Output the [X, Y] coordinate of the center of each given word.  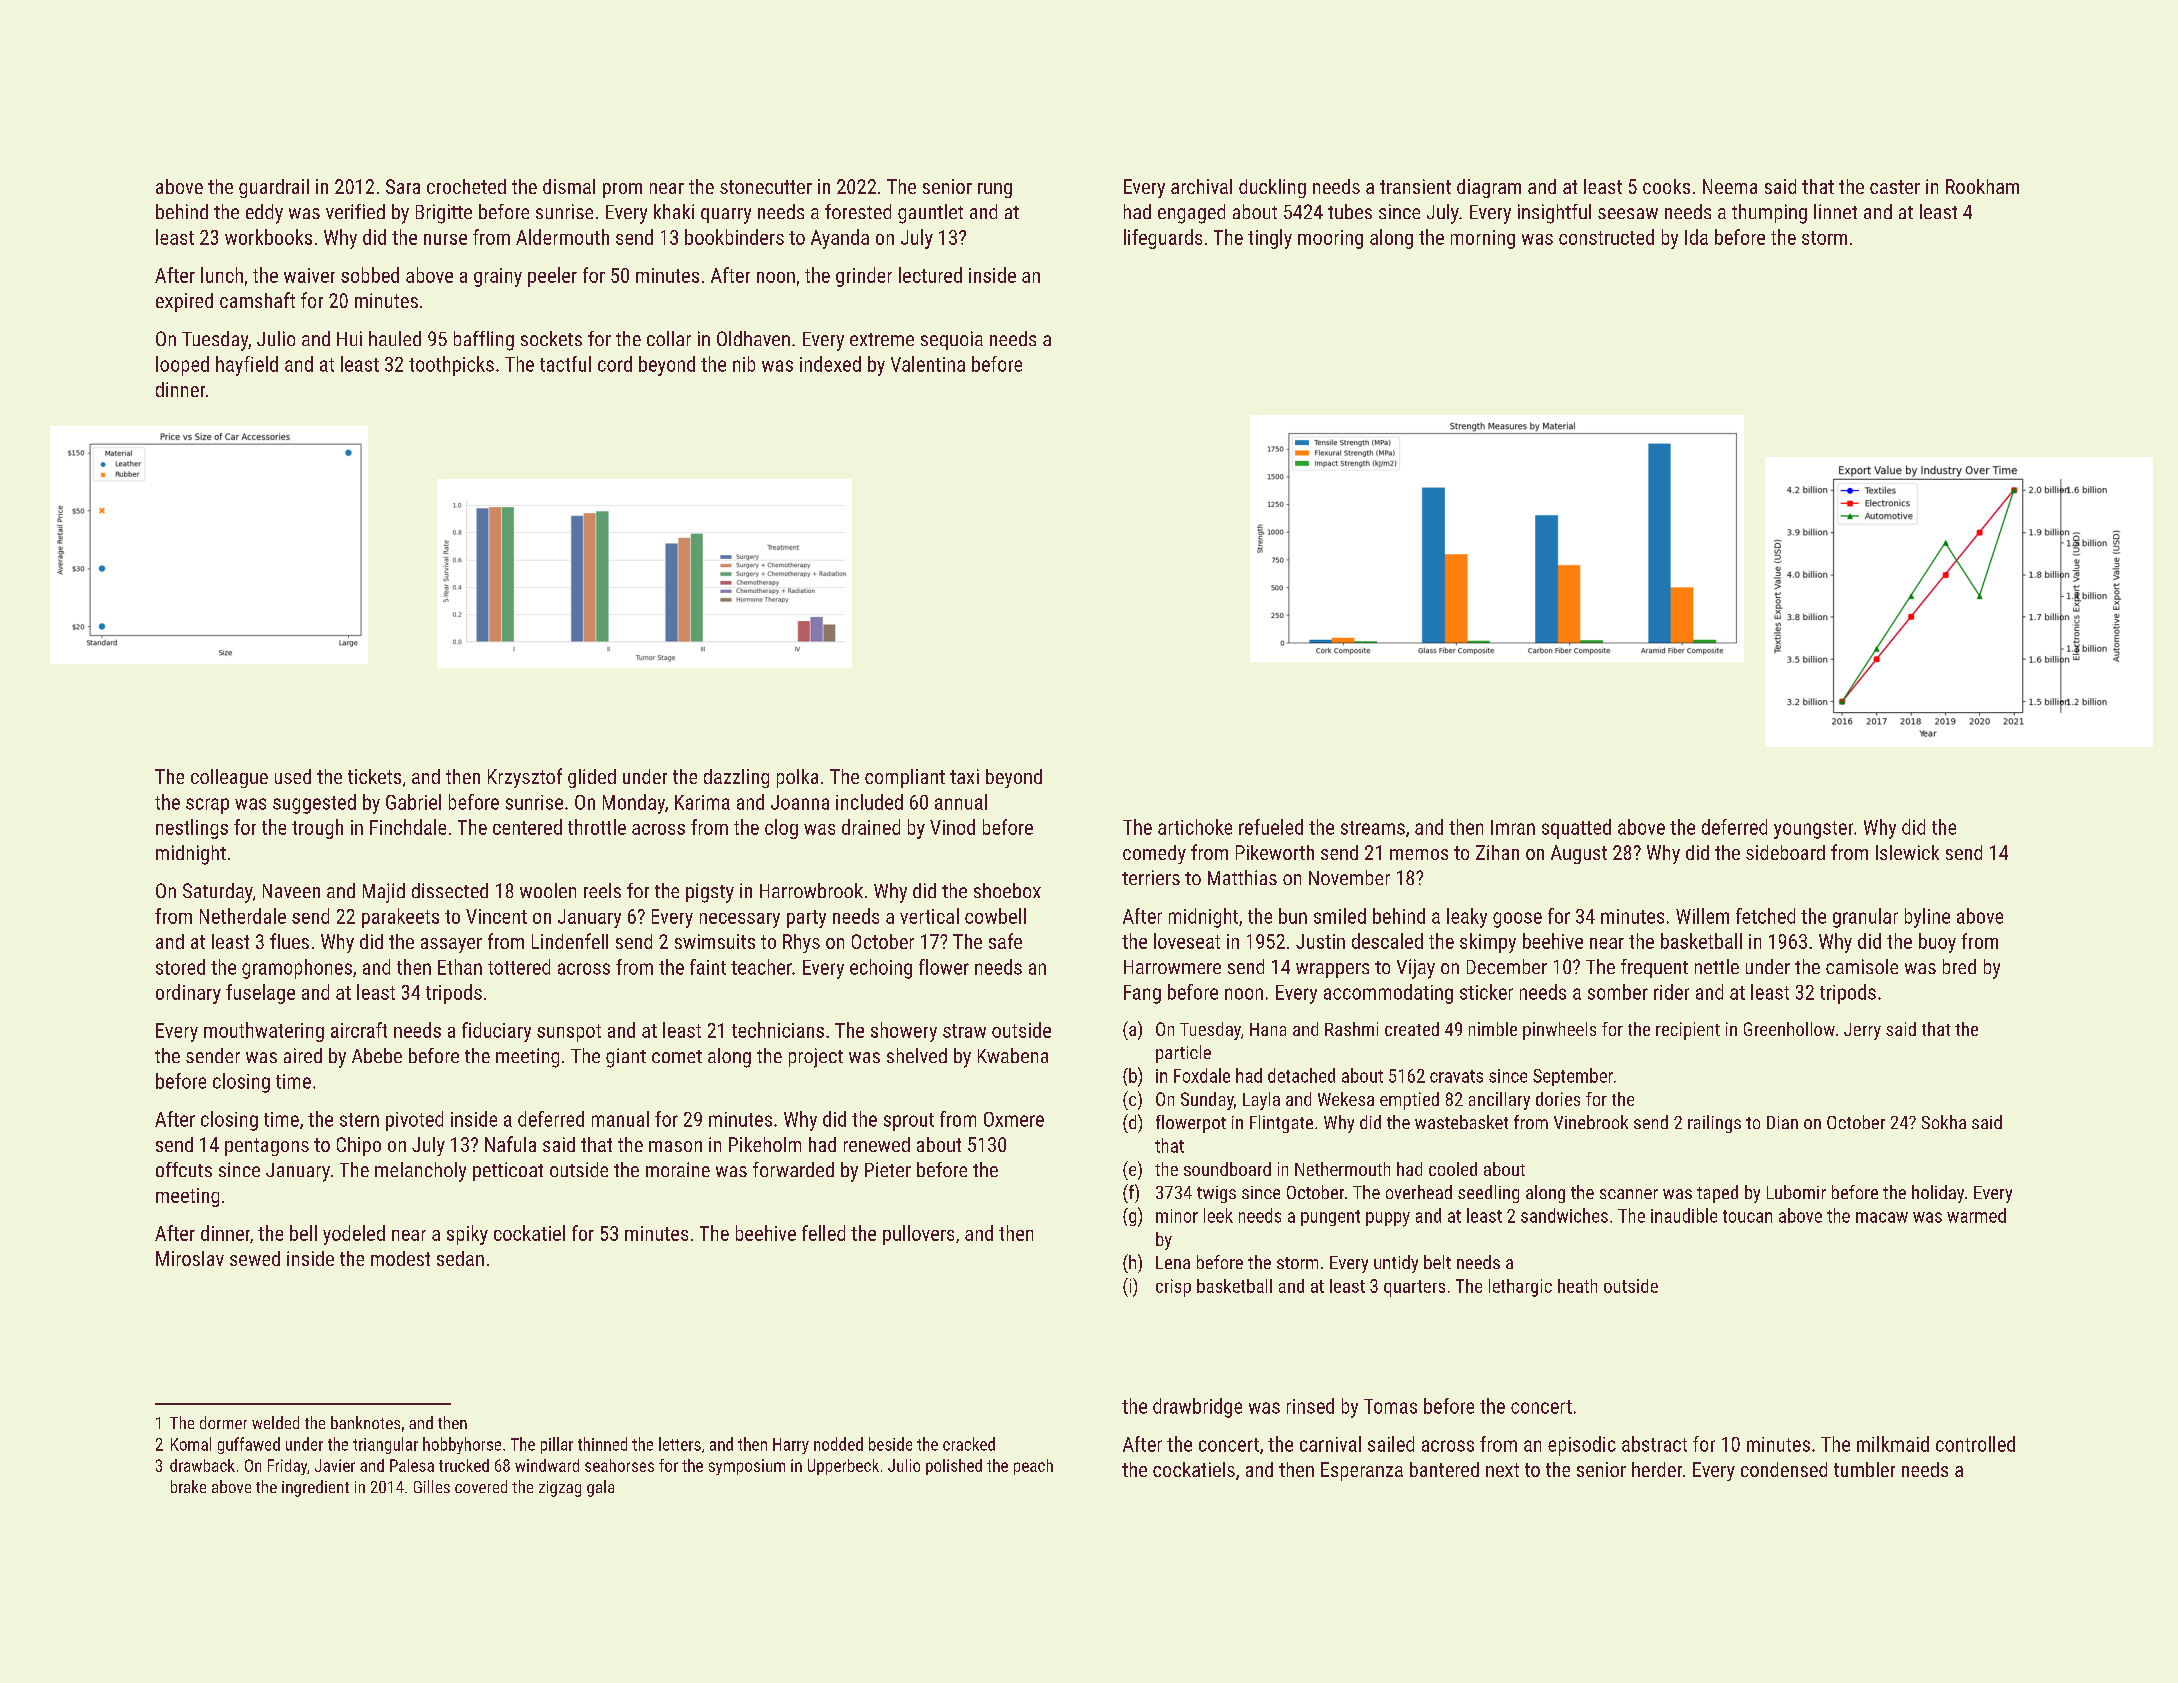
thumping [1769, 214]
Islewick [1907, 852]
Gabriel [413, 802]
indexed [830, 364]
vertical [929, 916]
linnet [1835, 211]
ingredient [315, 1488]
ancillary [1499, 1101]
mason [675, 1146]
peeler [552, 277]
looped [182, 366]
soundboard [1227, 1169]
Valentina [928, 364]
